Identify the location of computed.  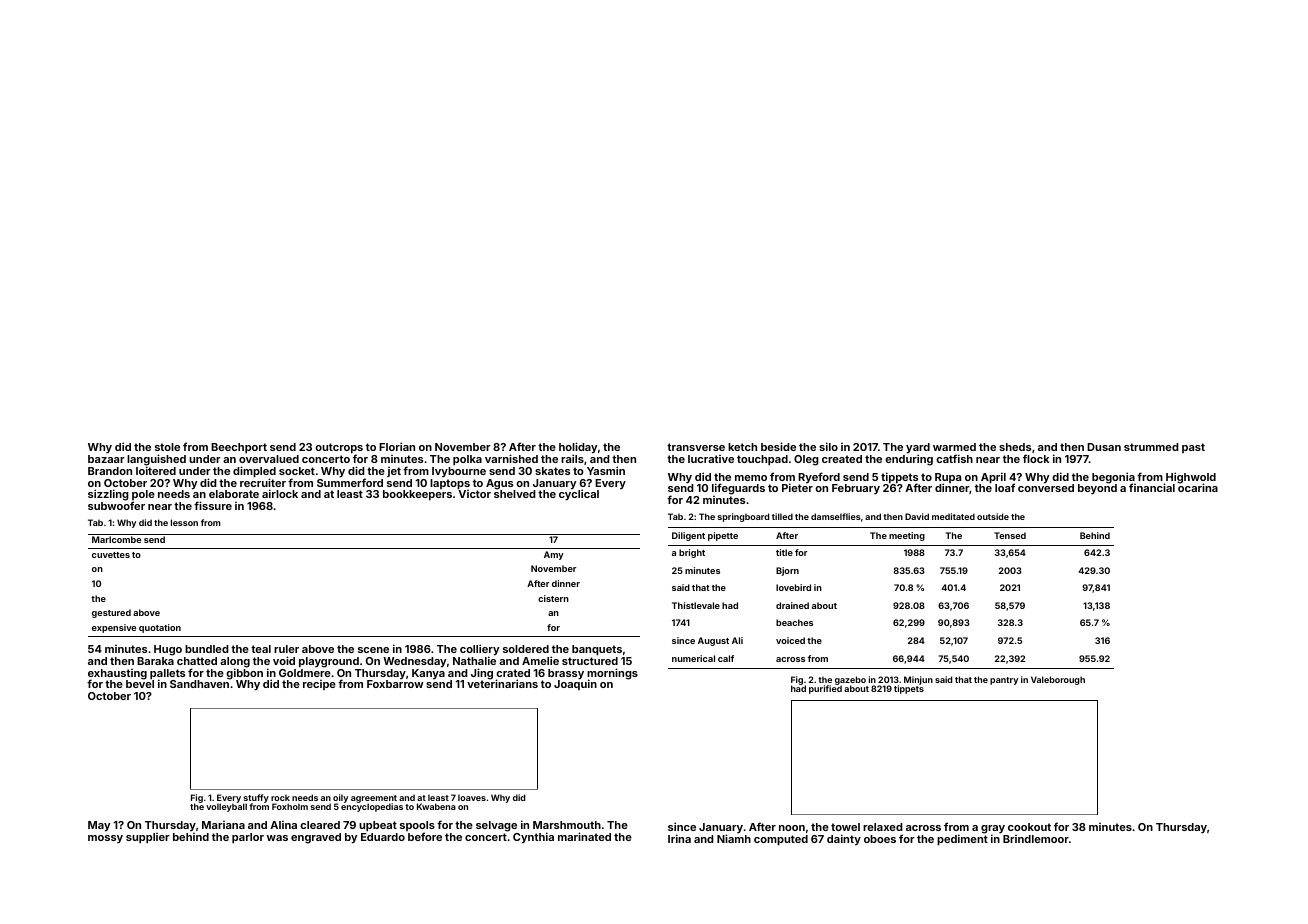
(781, 840).
